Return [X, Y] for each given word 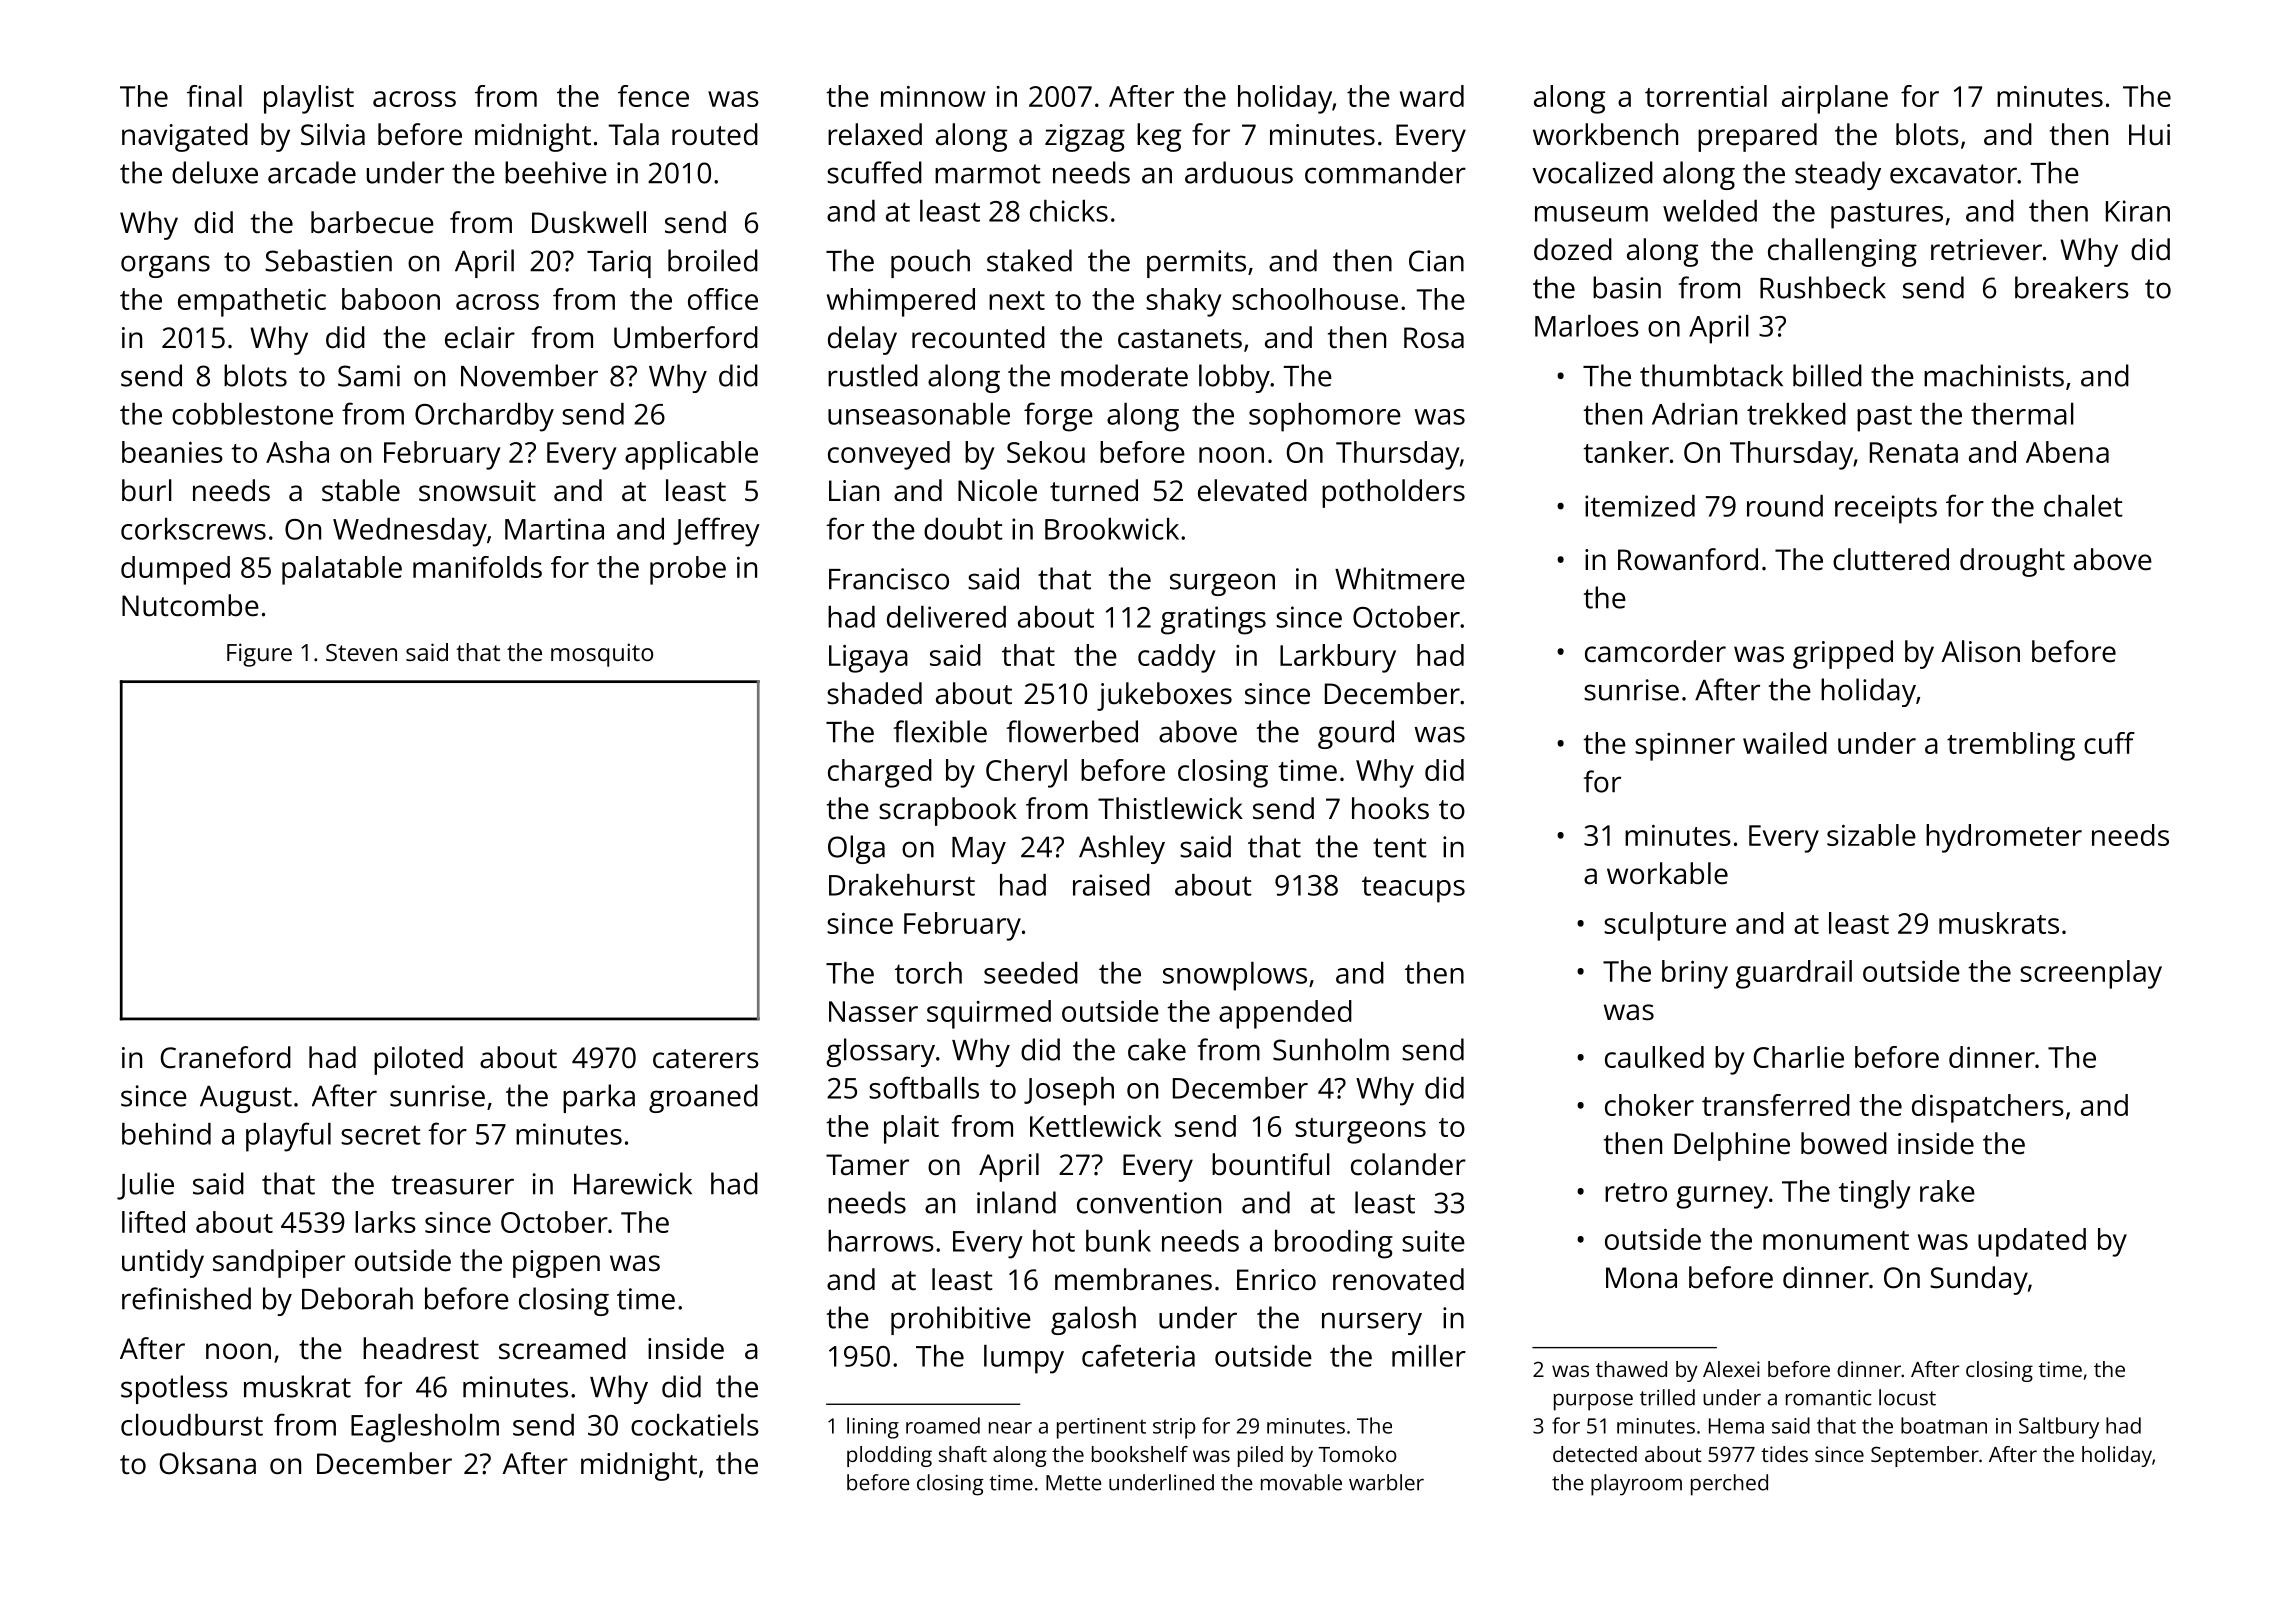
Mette [1074, 1483]
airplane [1835, 99]
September [1925, 1456]
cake [1157, 1049]
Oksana [208, 1463]
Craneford [226, 1057]
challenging [1842, 252]
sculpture [1665, 926]
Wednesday [410, 532]
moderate [1124, 375]
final [214, 96]
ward [1432, 96]
